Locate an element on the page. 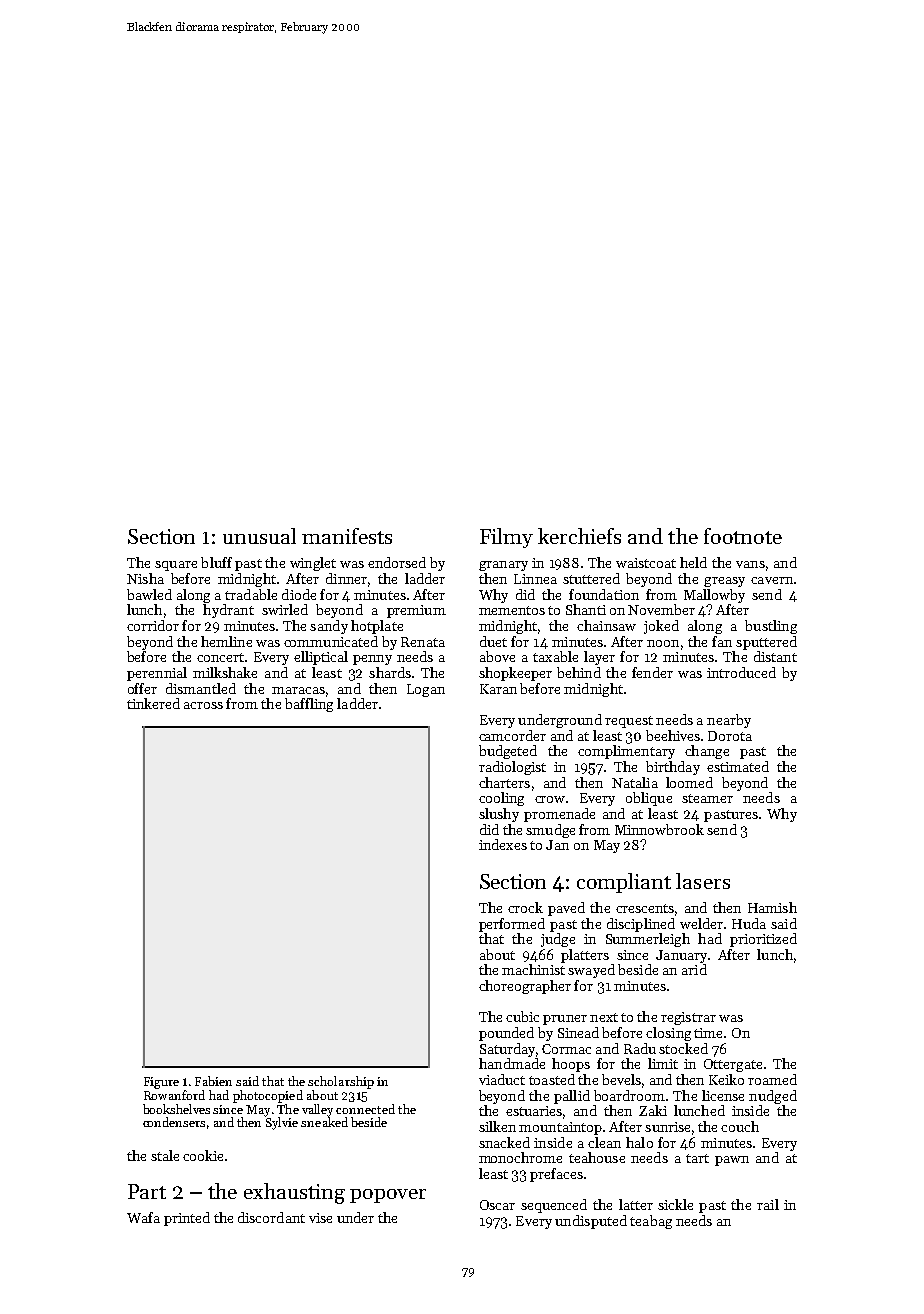 This page has width=924, height=1314. Figure is located at coordinates (161, 1083).
